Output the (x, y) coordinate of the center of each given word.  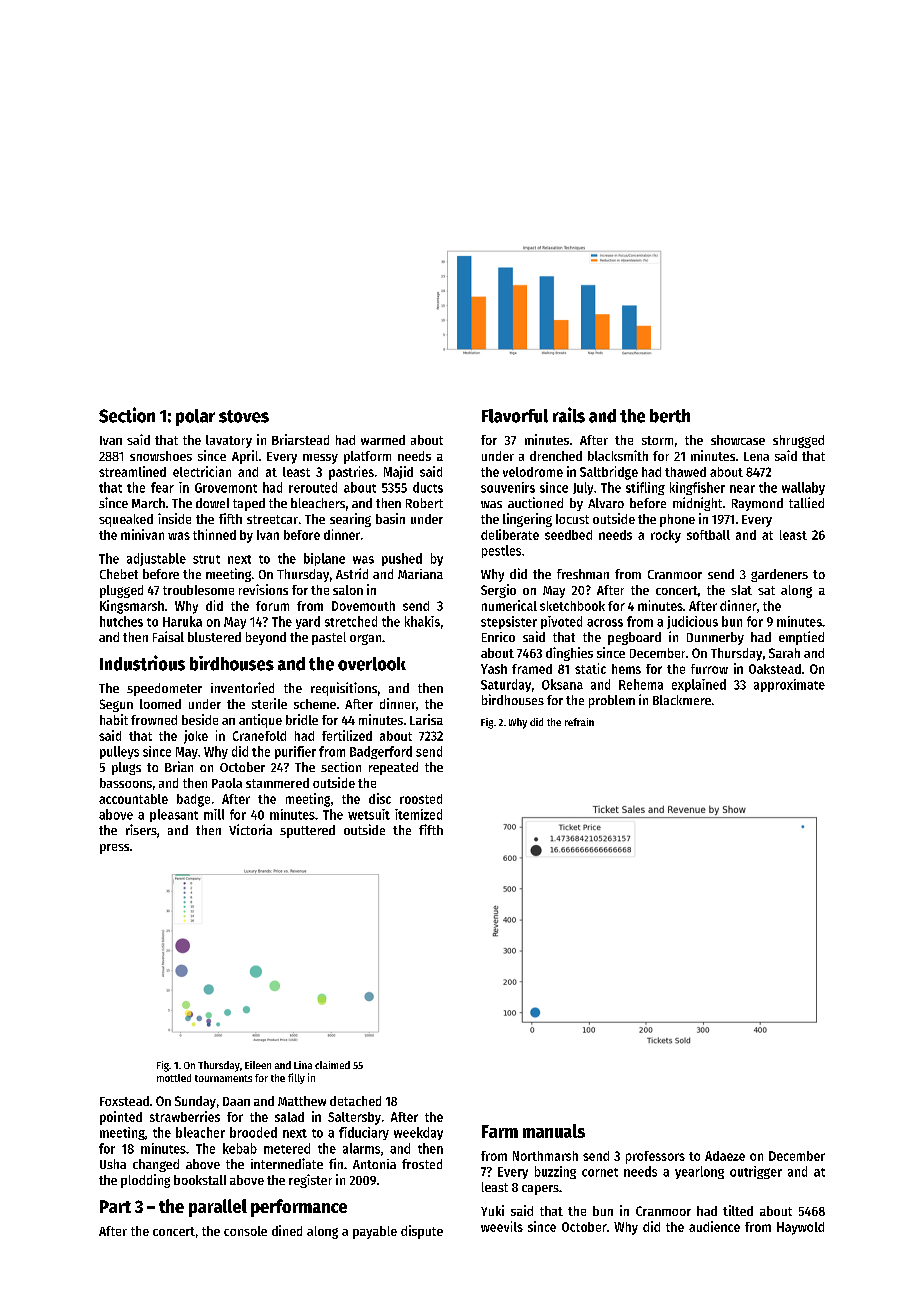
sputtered (307, 831)
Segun (116, 705)
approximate (789, 685)
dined (287, 1230)
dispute (422, 1232)
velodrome (533, 472)
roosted (421, 799)
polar (195, 417)
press (114, 849)
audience (714, 1226)
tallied (806, 502)
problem (612, 701)
